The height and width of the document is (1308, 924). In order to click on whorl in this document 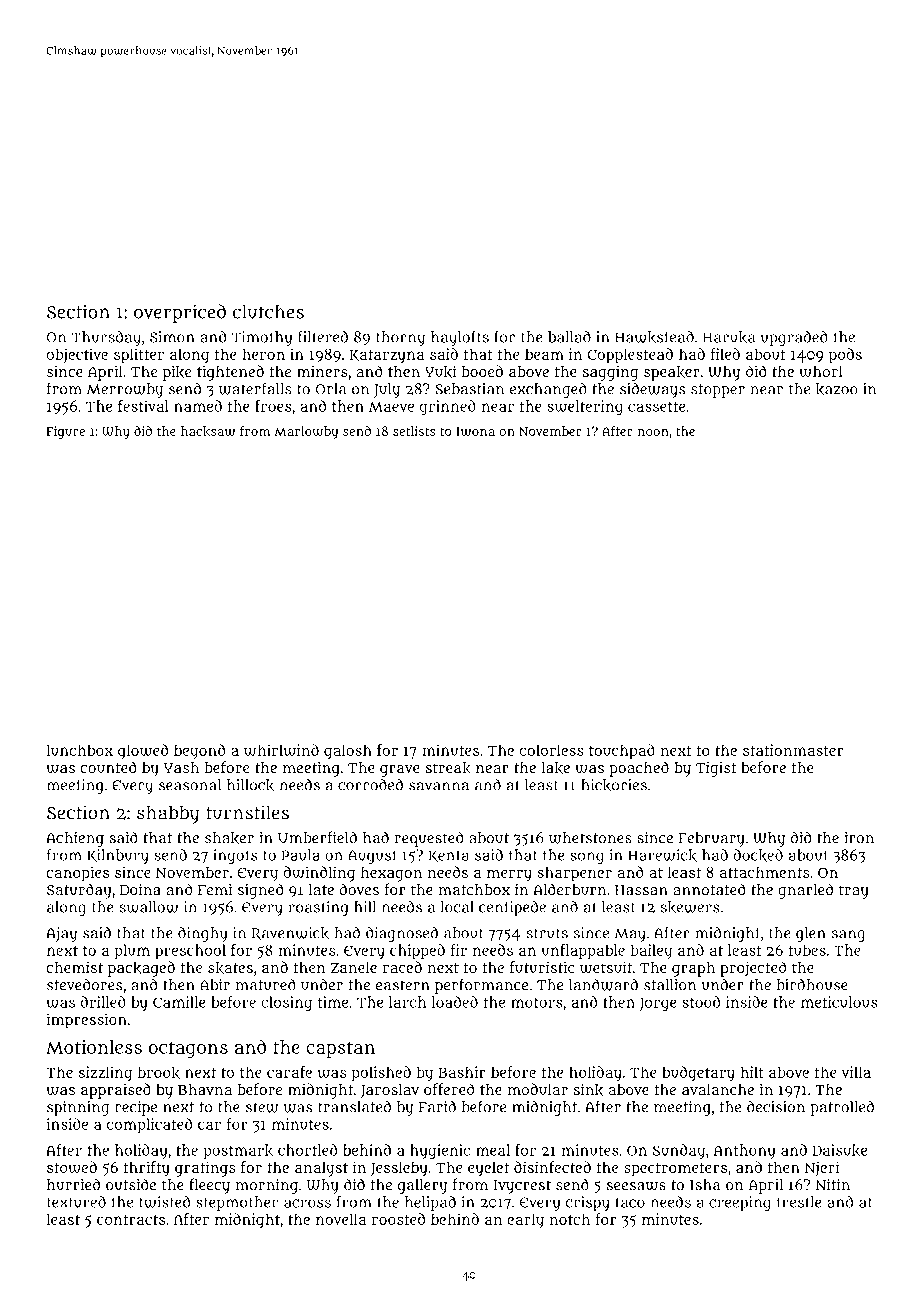, I will do `click(821, 372)`.
